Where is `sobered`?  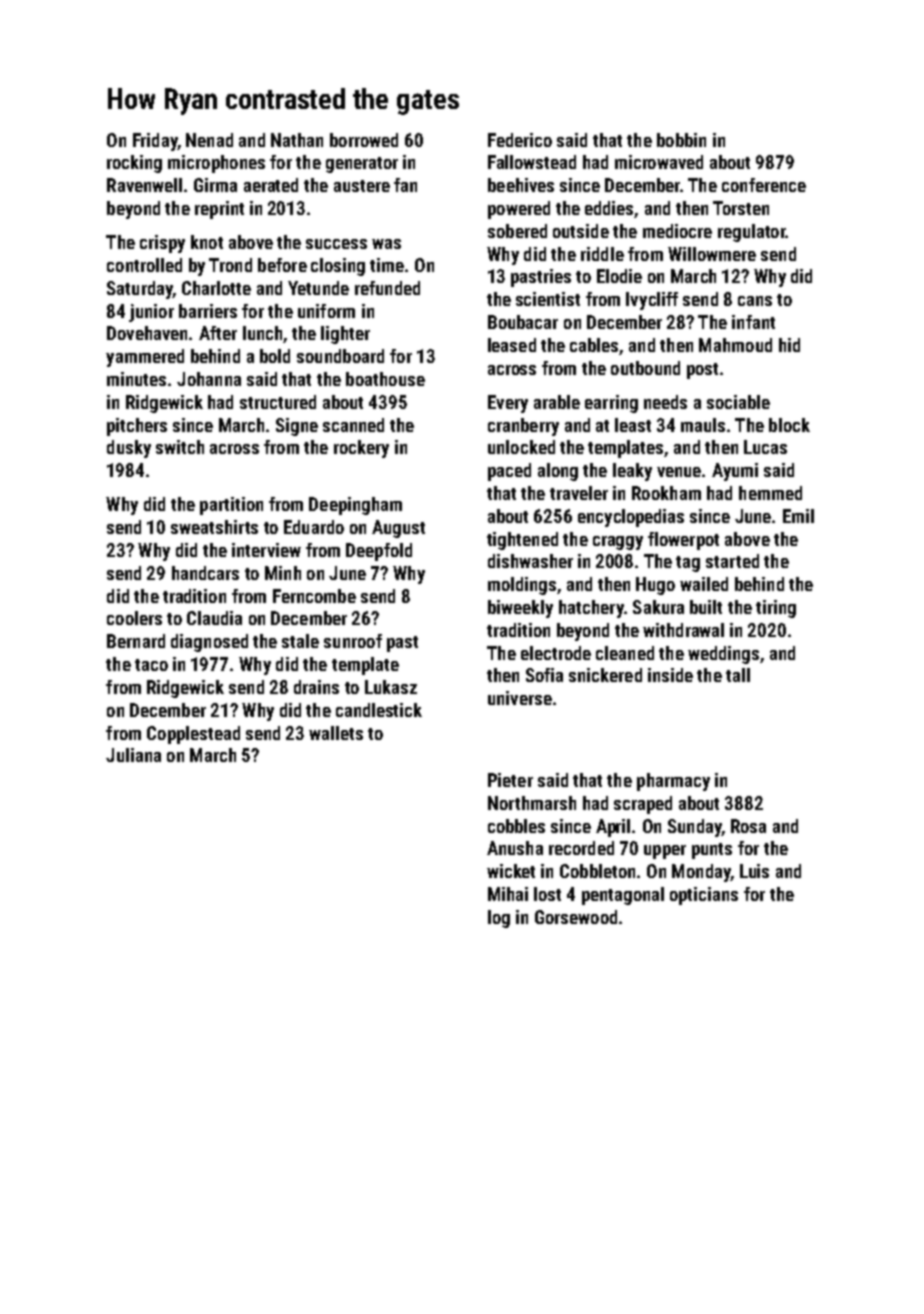
sobered is located at coordinates (517, 231).
